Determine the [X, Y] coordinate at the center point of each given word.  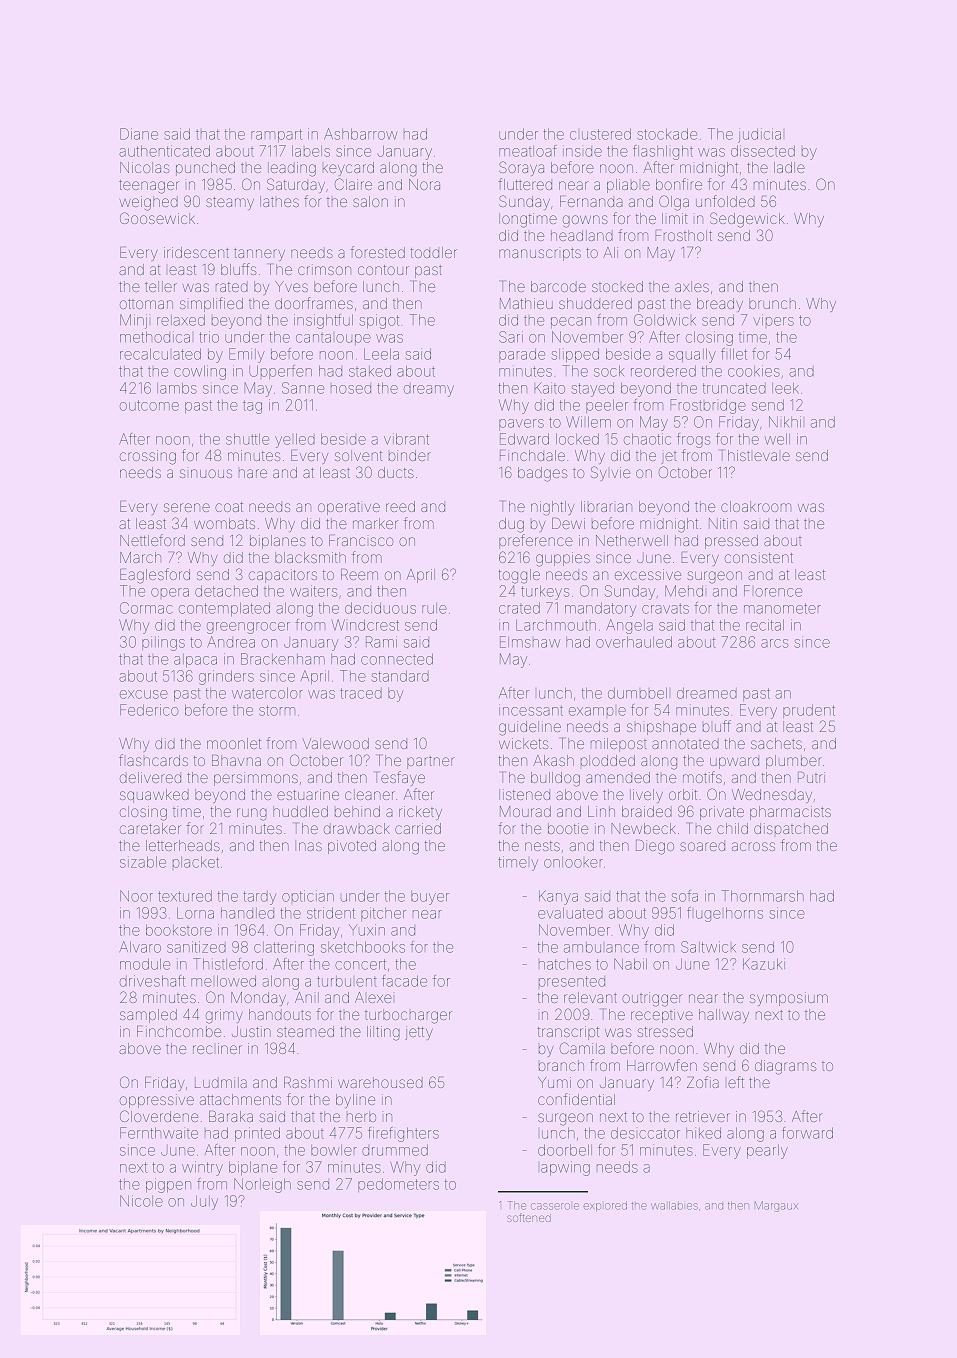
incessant [531, 710]
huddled [300, 811]
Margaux [776, 1206]
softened [529, 1217]
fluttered [525, 184]
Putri [811, 777]
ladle [789, 167]
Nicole [141, 1201]
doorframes [314, 303]
